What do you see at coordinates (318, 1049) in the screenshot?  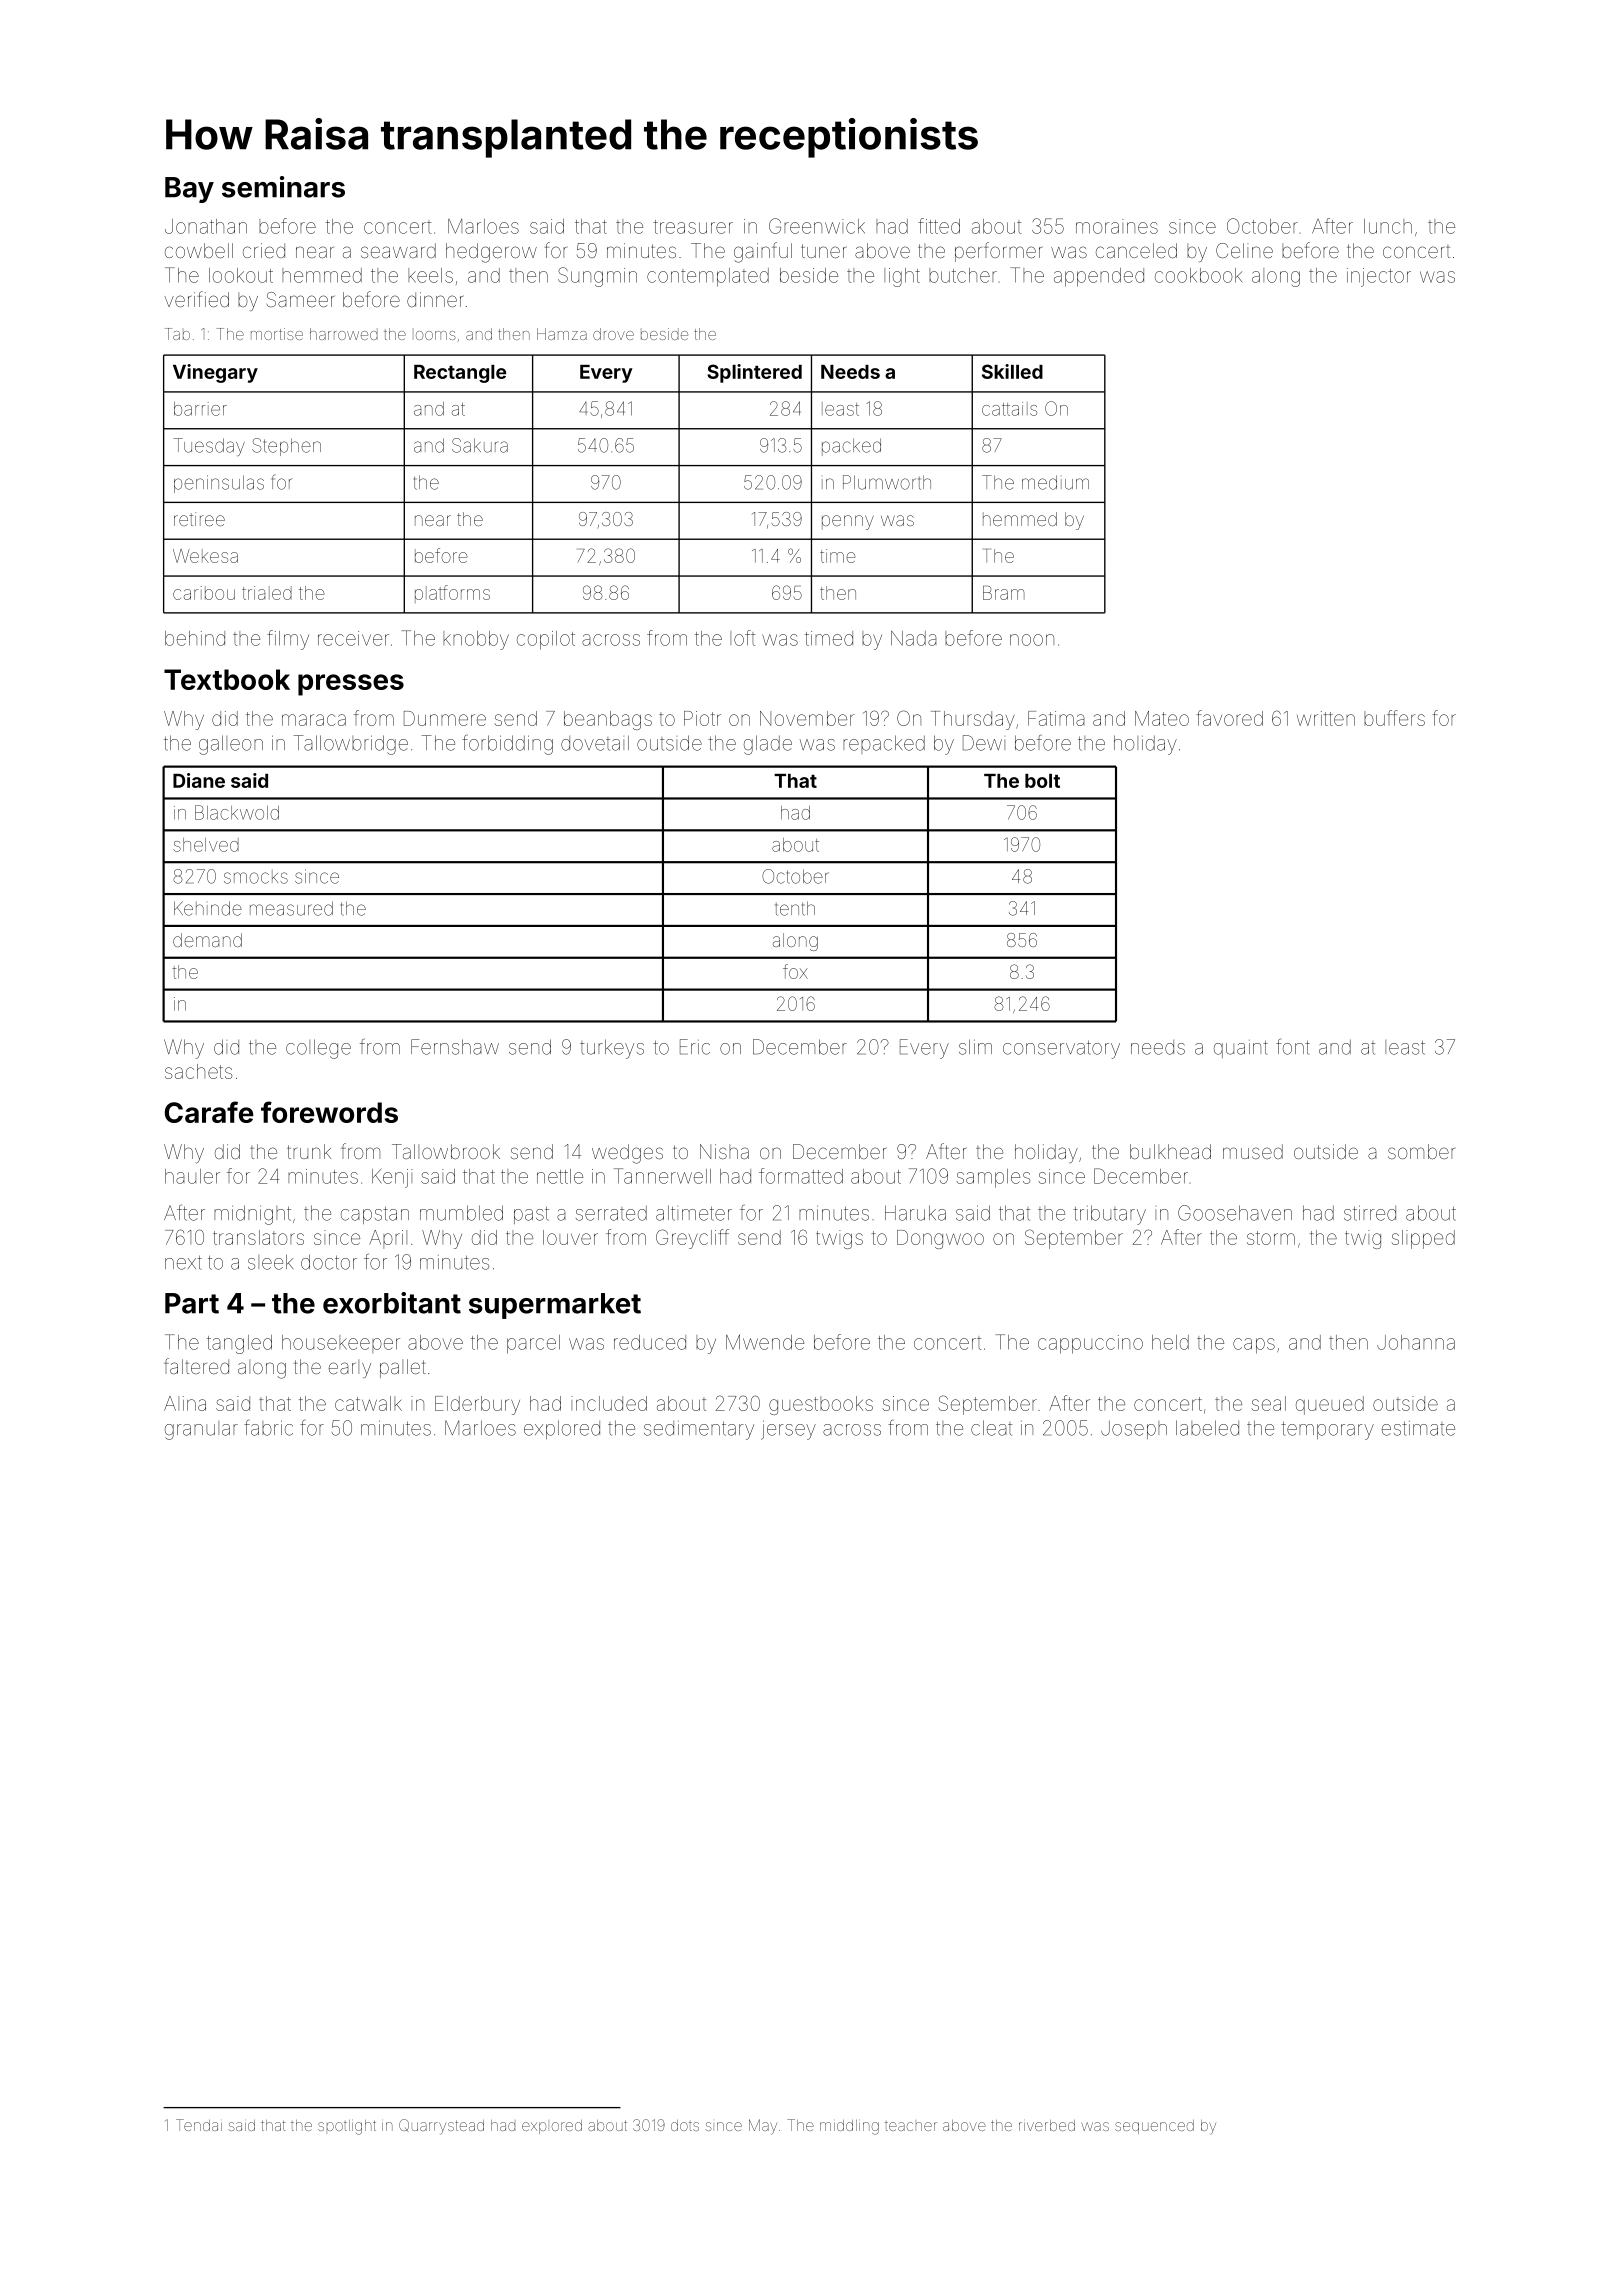 I see `college` at bounding box center [318, 1049].
